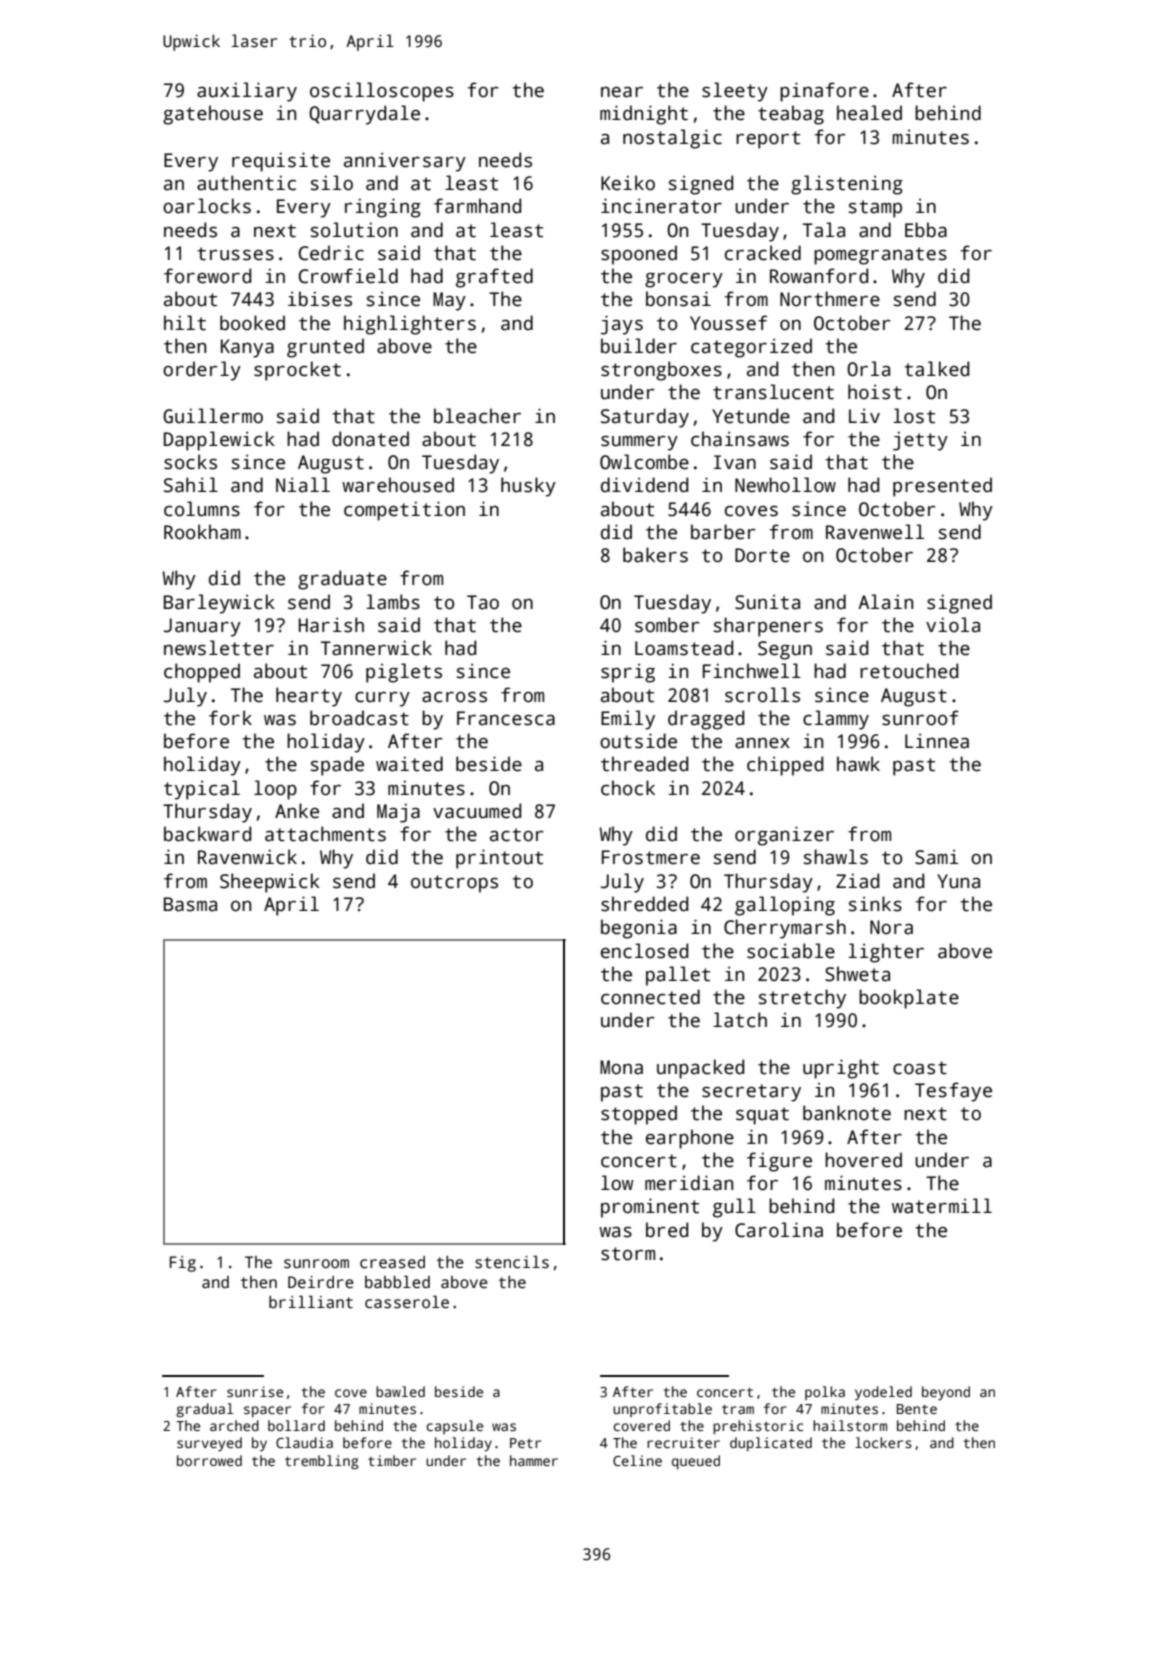  I want to click on piglets, so click(404, 673).
